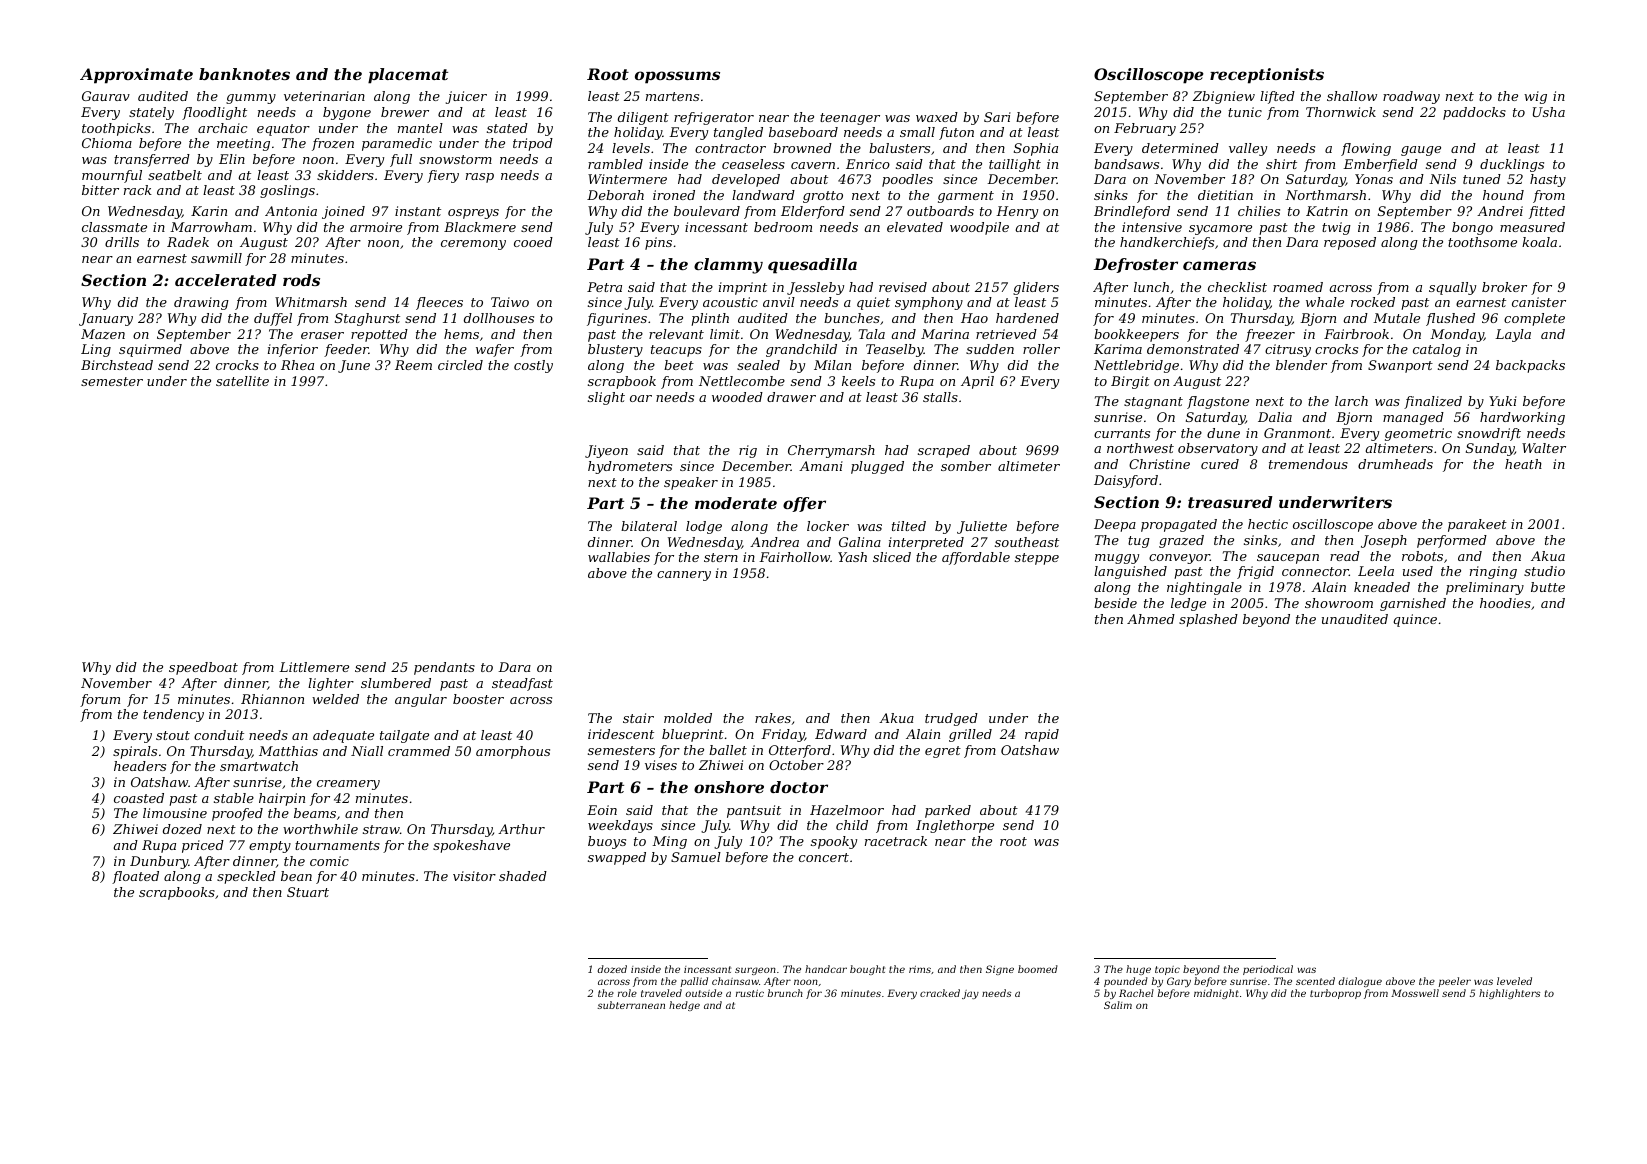 The width and height of the page is (1647, 1164). What do you see at coordinates (203, 668) in the page?
I see `speedboat` at bounding box center [203, 668].
